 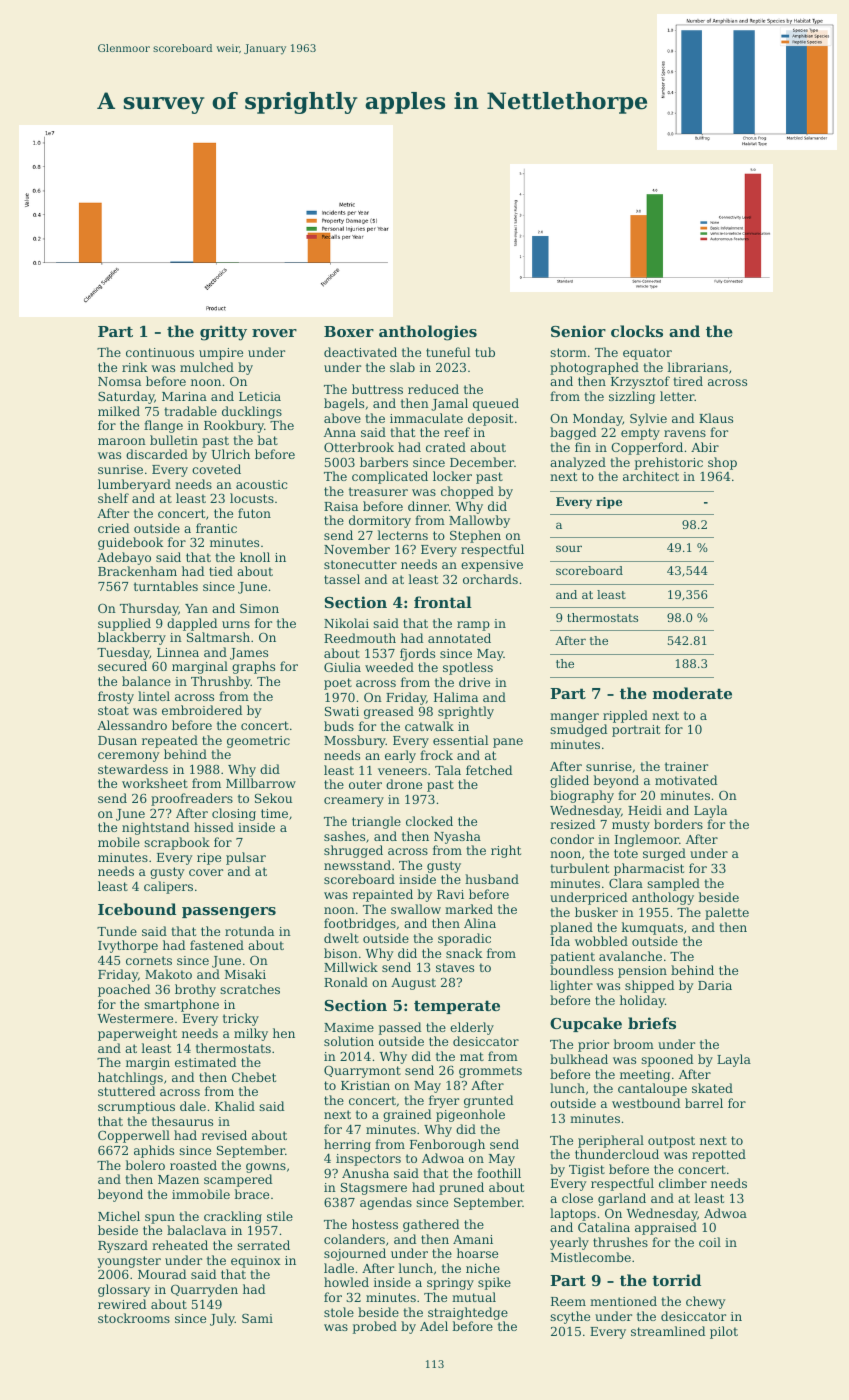 I want to click on Millbarrow, so click(x=261, y=783).
